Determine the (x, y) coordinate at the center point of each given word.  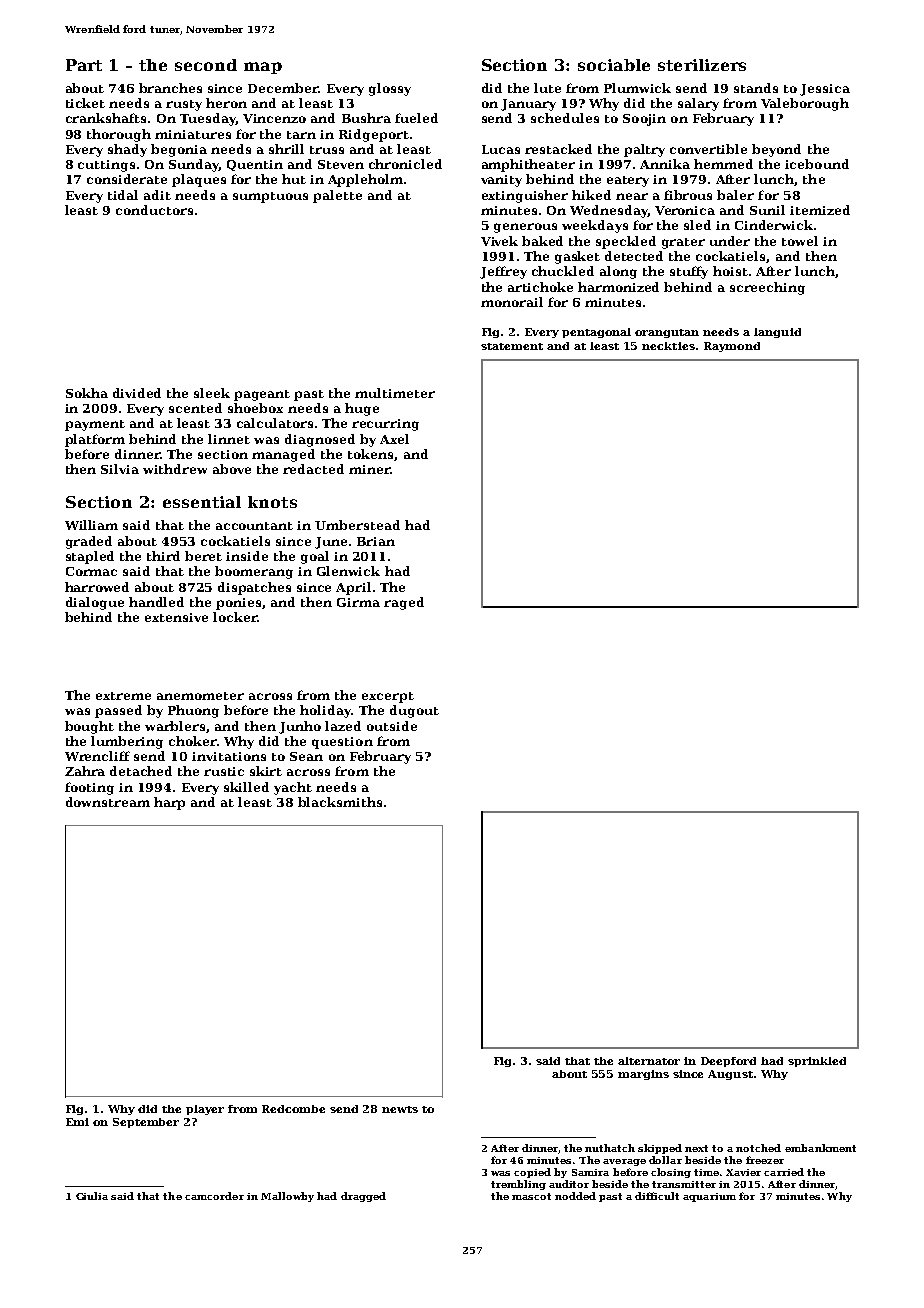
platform (95, 440)
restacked (558, 149)
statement (512, 346)
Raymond (732, 347)
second (206, 65)
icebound (817, 164)
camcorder (214, 1196)
